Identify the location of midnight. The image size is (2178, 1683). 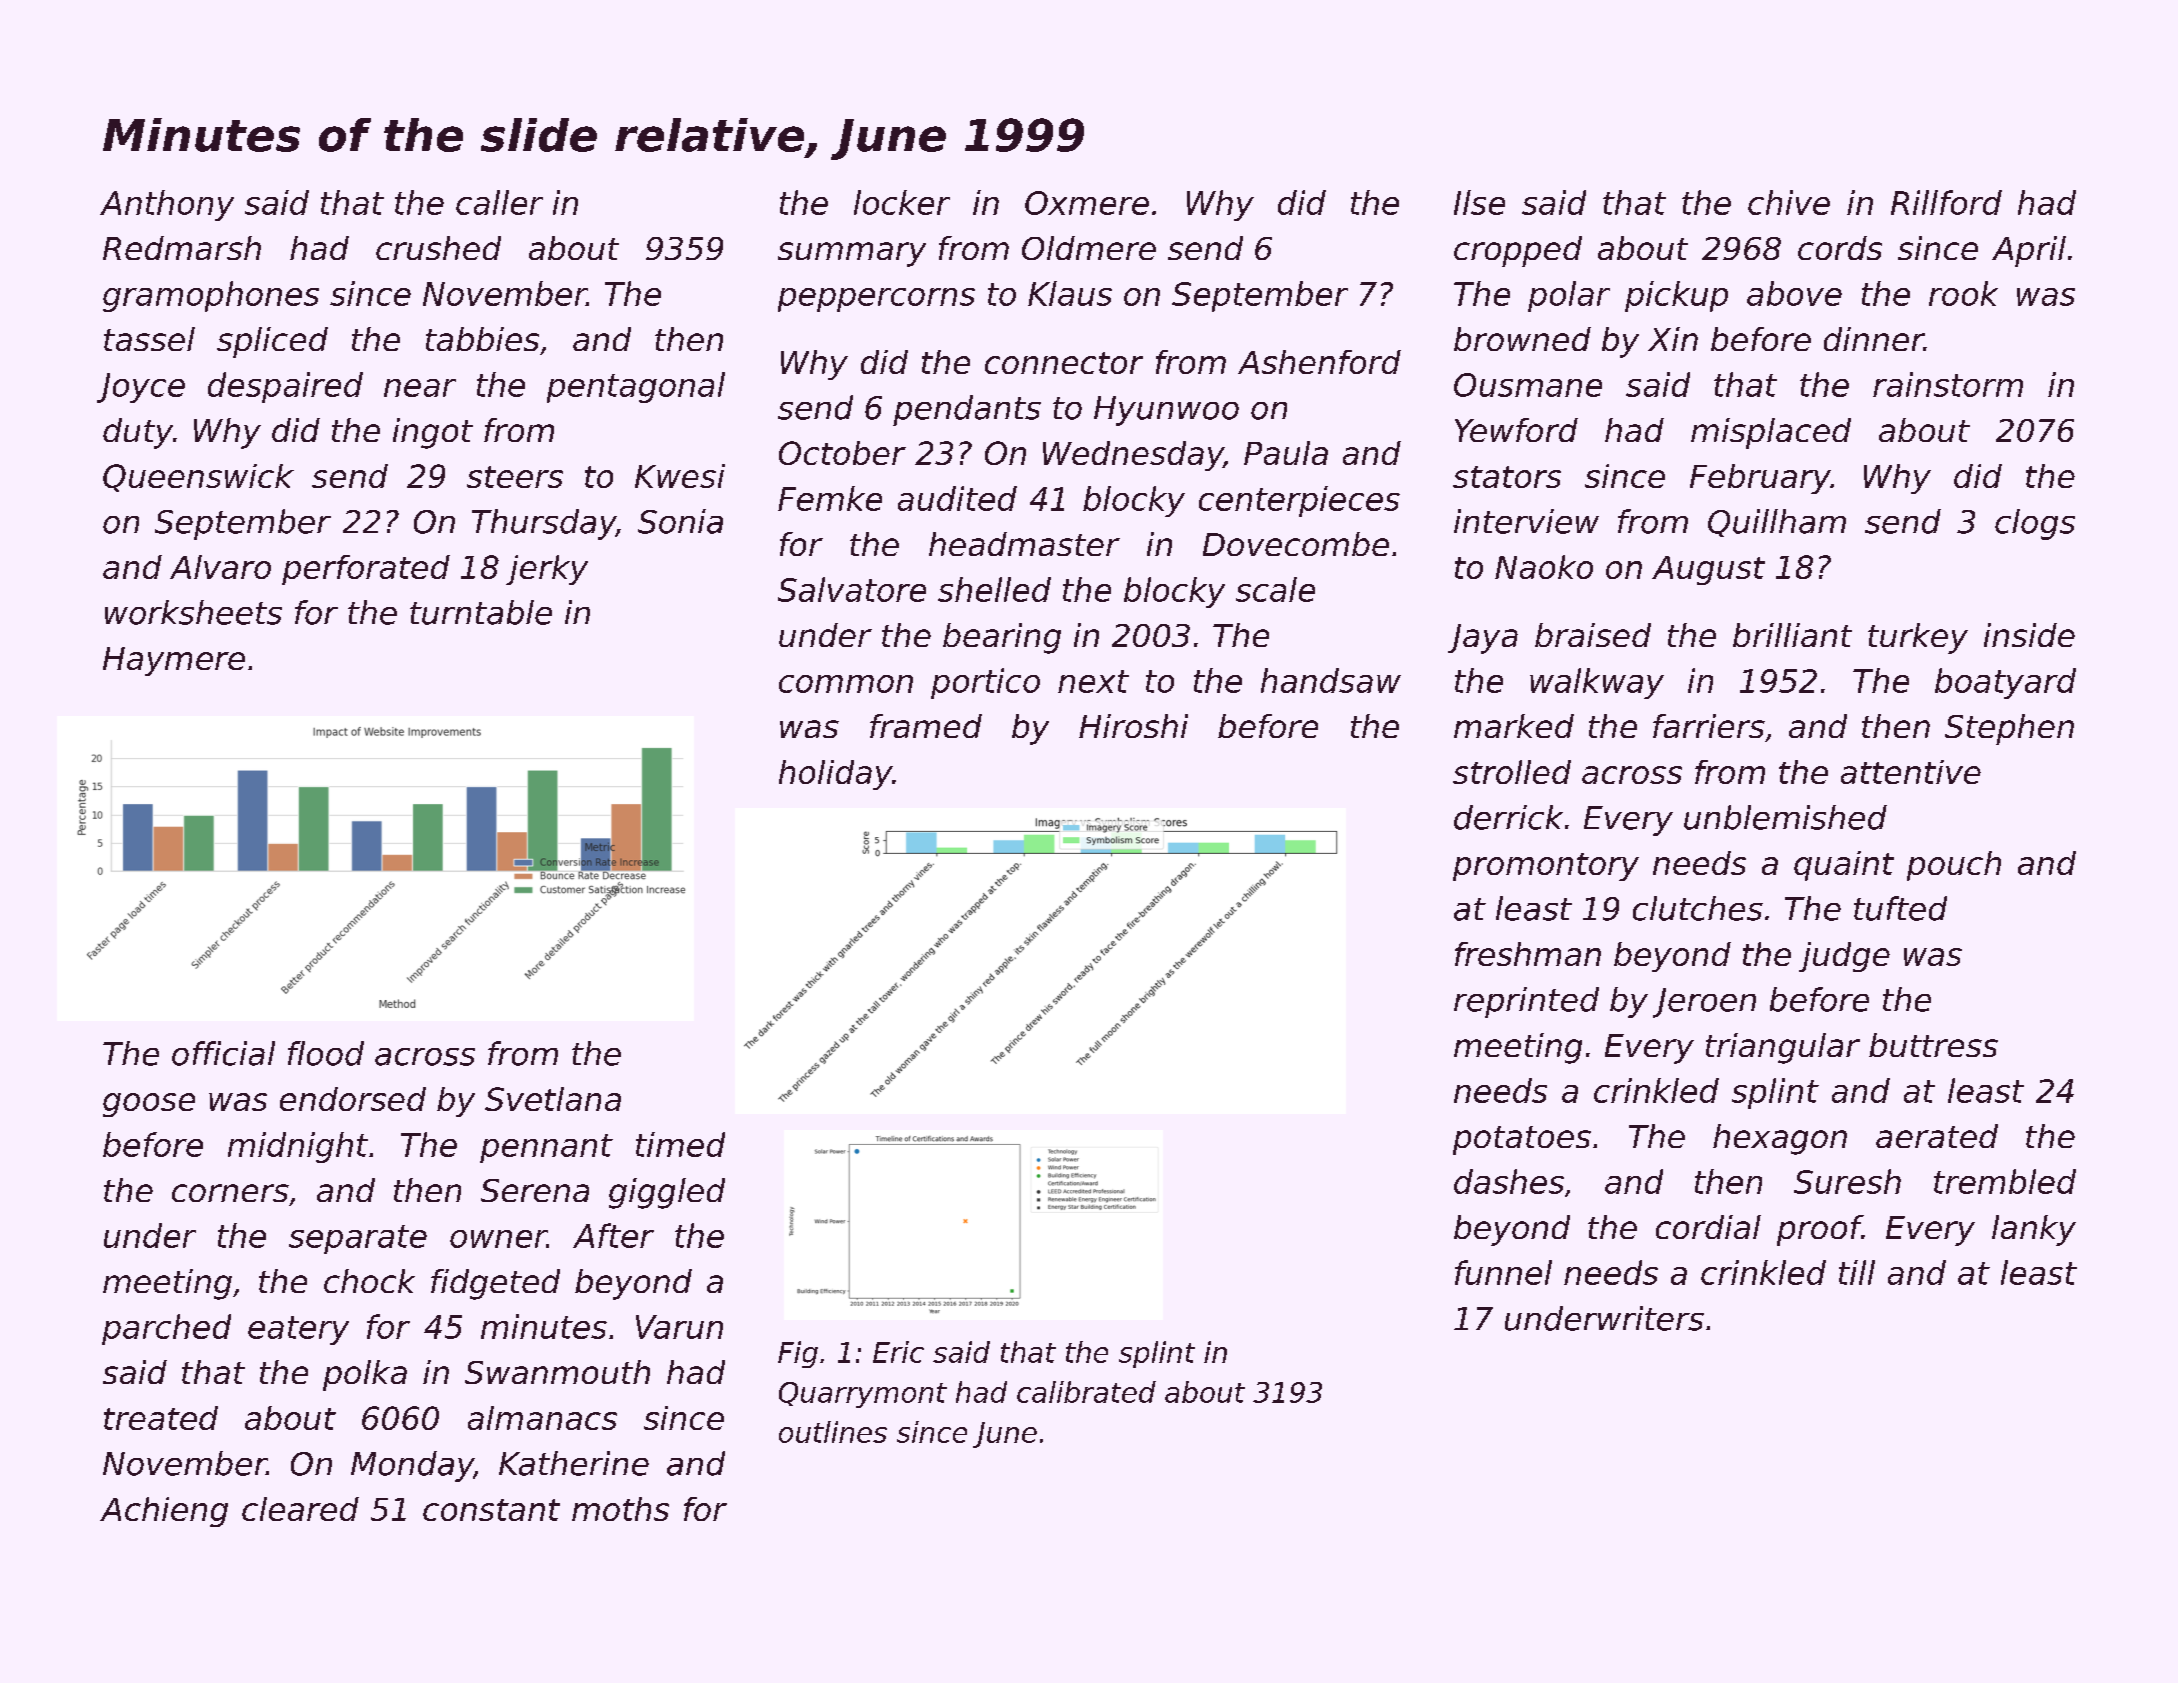
(298, 1147).
